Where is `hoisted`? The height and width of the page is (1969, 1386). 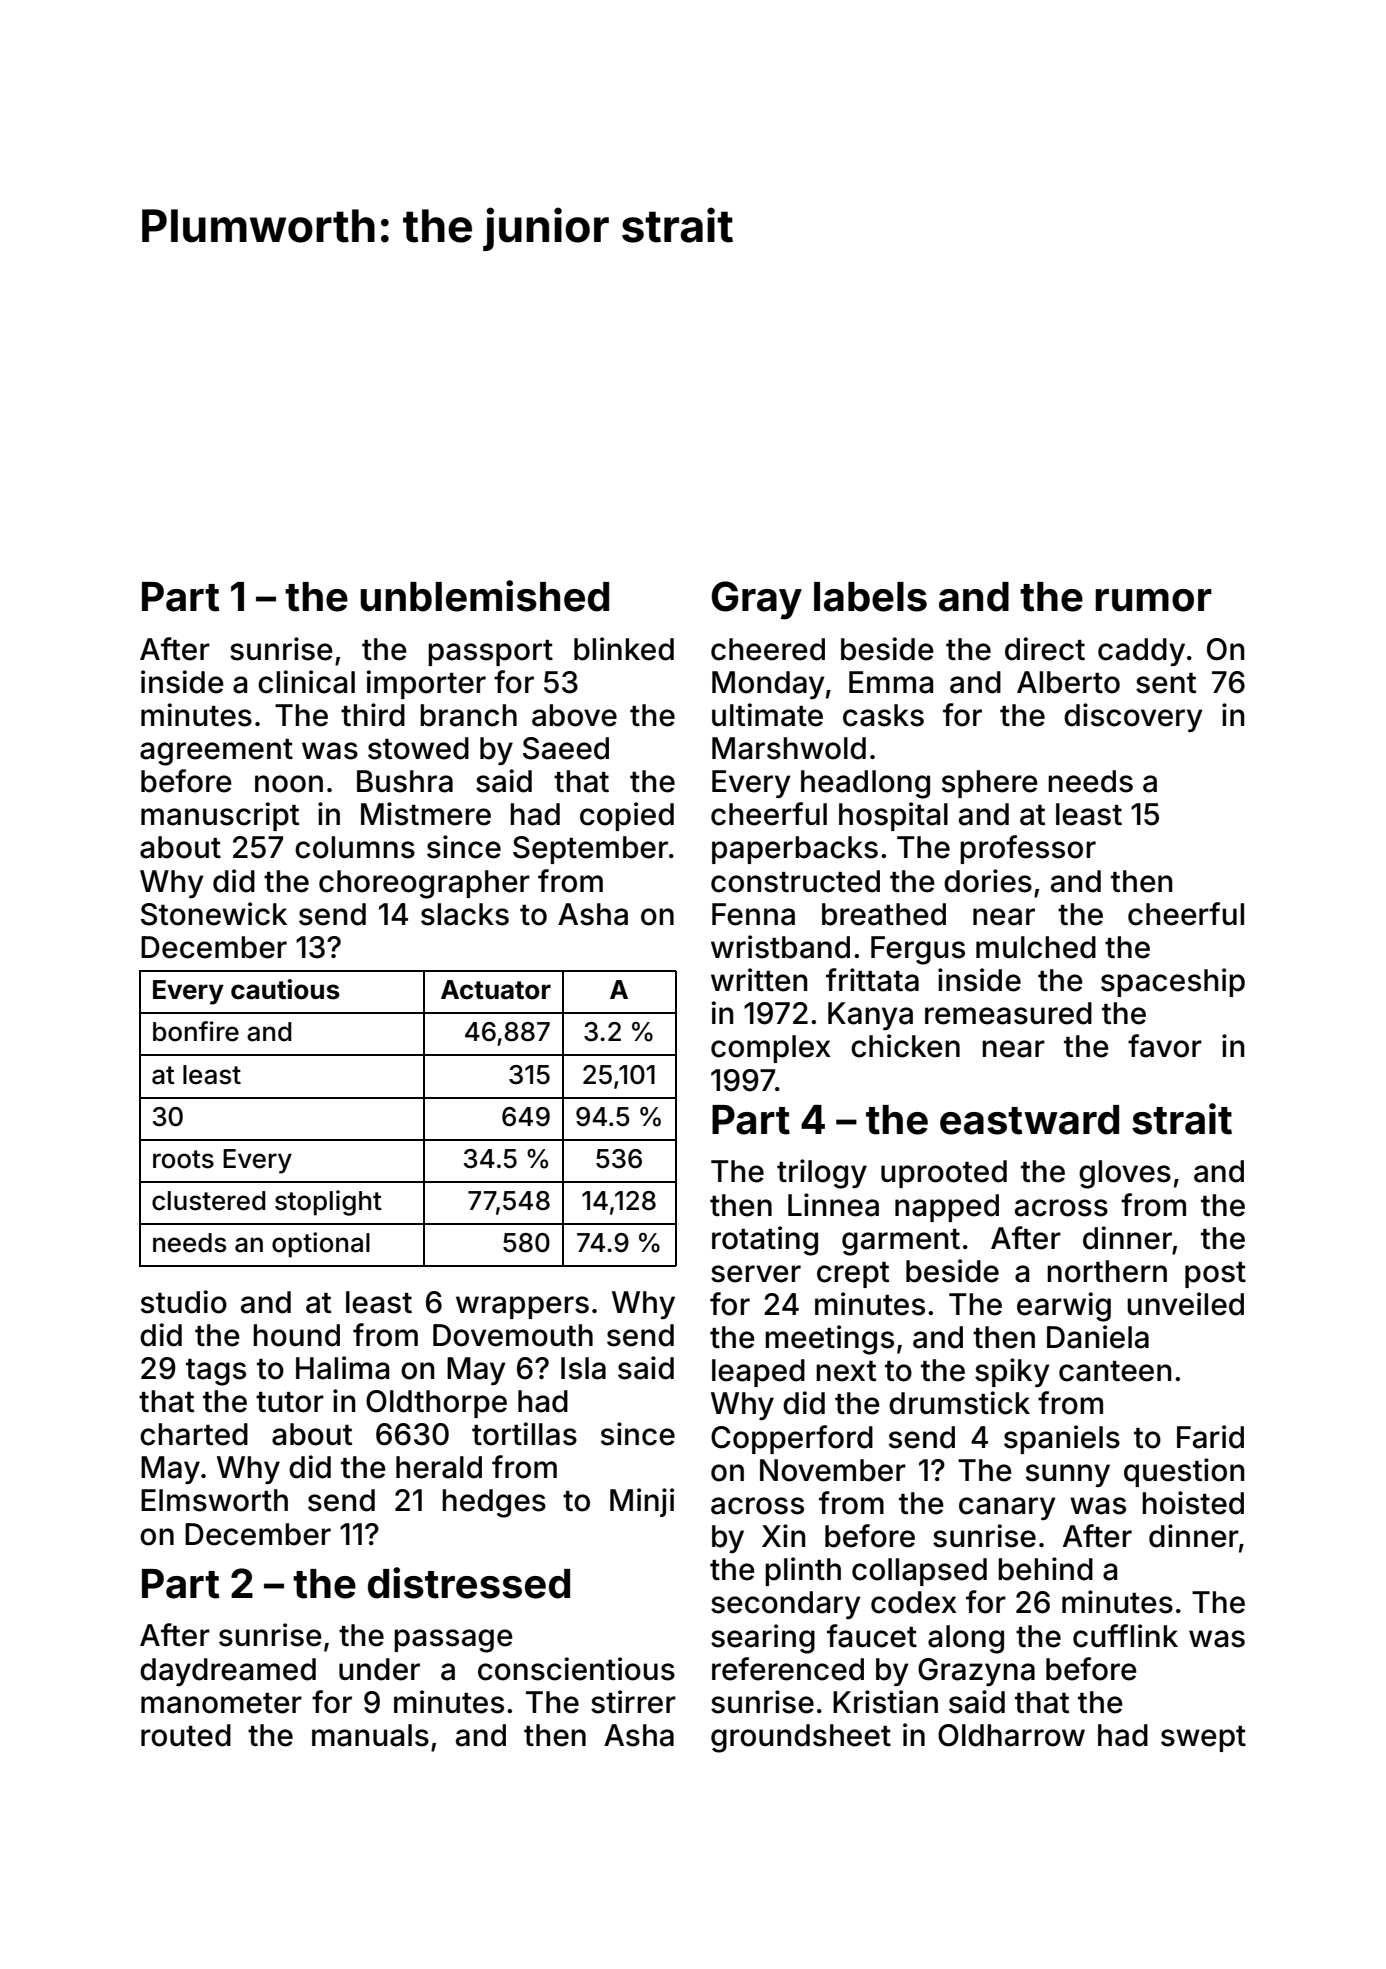 hoisted is located at coordinates (1193, 1503).
